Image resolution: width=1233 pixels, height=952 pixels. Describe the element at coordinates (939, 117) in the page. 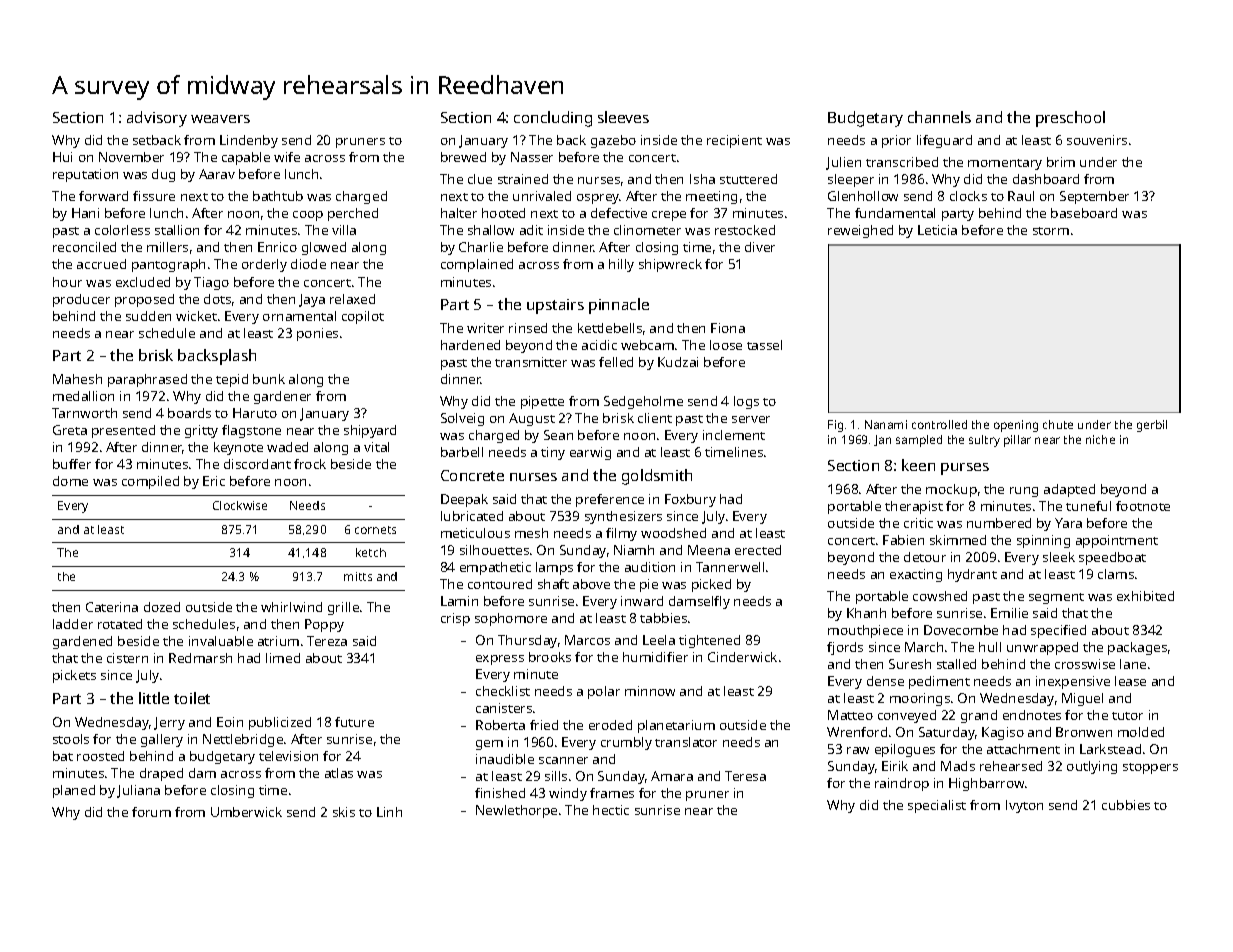

I see `channels` at that location.
